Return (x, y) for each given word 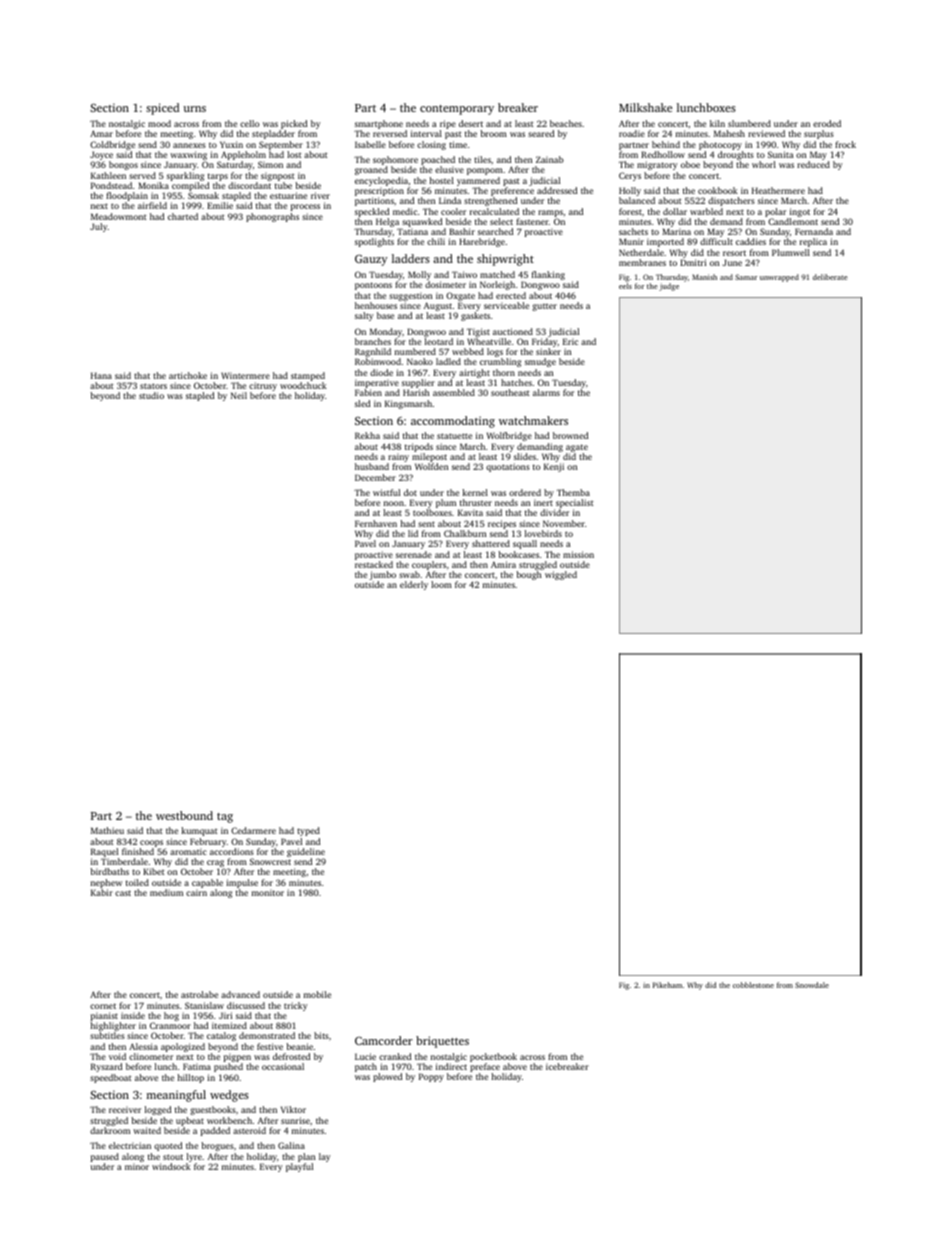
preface (485, 1067)
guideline (306, 852)
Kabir (102, 892)
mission (578, 554)
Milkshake (645, 107)
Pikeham (667, 985)
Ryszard (106, 1067)
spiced (162, 109)
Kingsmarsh (408, 404)
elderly (414, 585)
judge (669, 287)
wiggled (561, 575)
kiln (717, 123)
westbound (184, 815)
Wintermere (245, 375)
